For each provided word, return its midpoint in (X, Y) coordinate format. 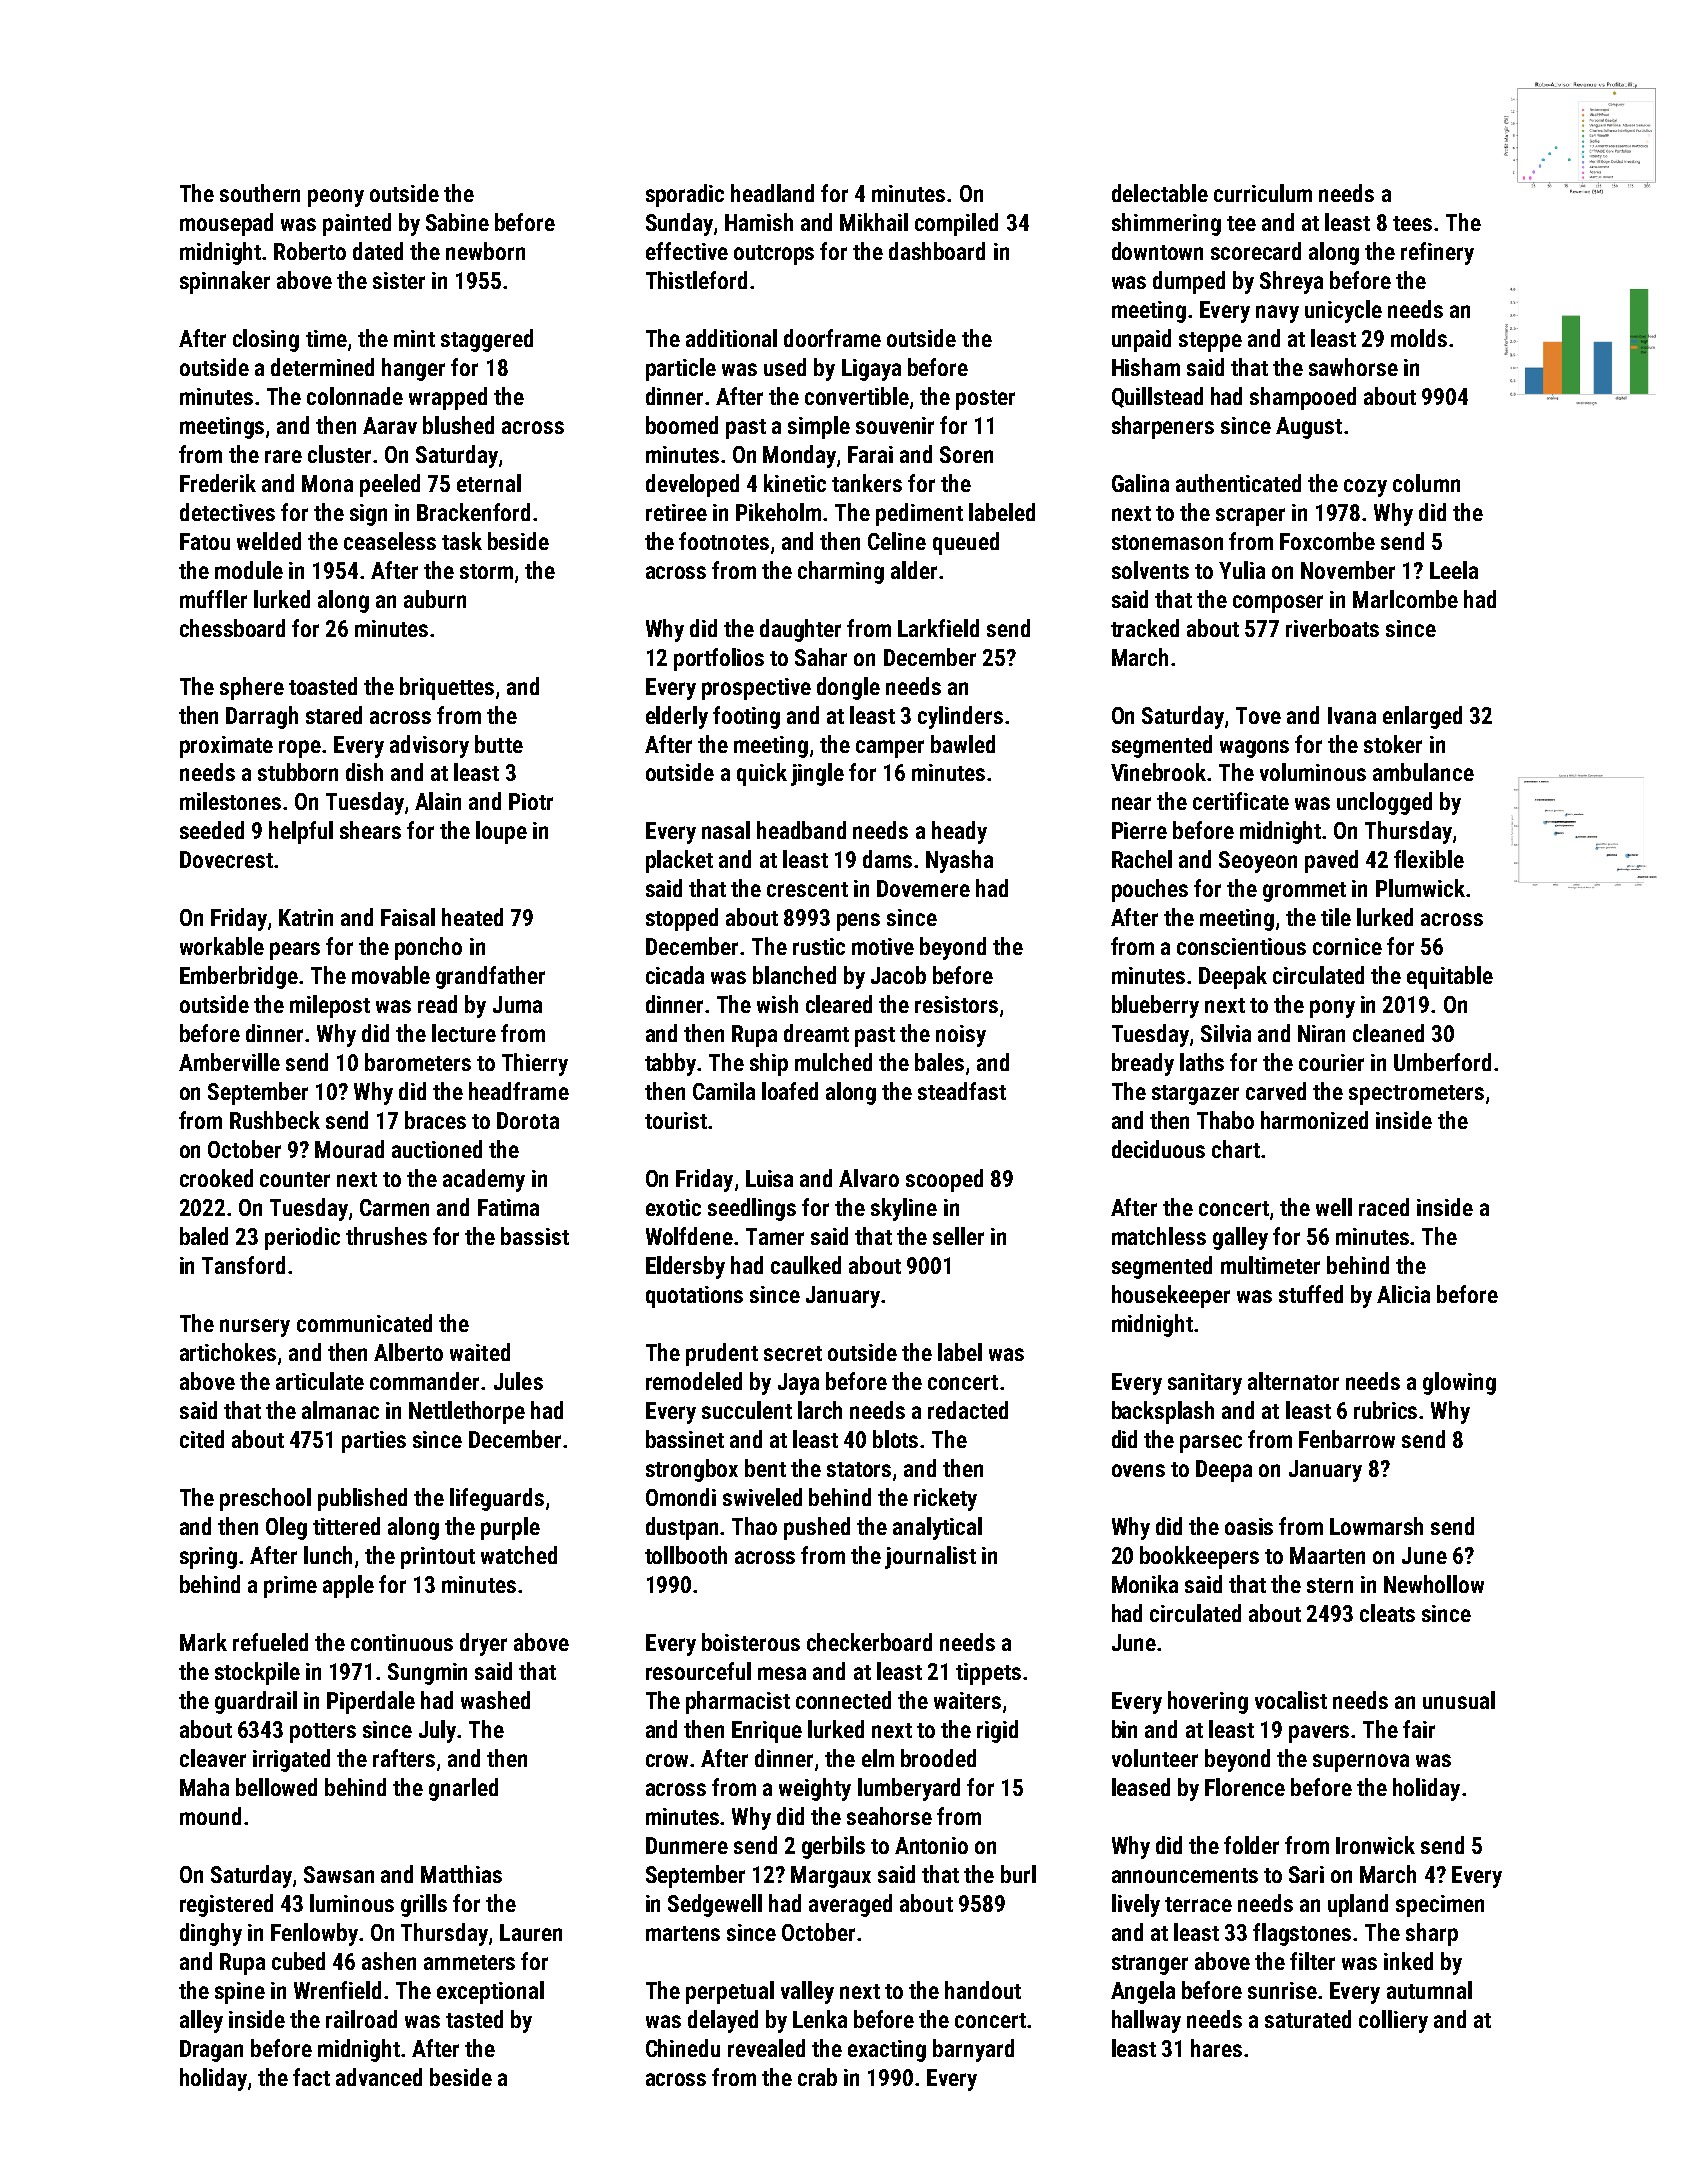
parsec (1211, 1444)
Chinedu (683, 2048)
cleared (839, 1004)
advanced (379, 2077)
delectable (1160, 193)
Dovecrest (226, 859)
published (362, 1499)
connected (843, 1700)
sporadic (685, 195)
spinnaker (225, 282)
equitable (1450, 977)
